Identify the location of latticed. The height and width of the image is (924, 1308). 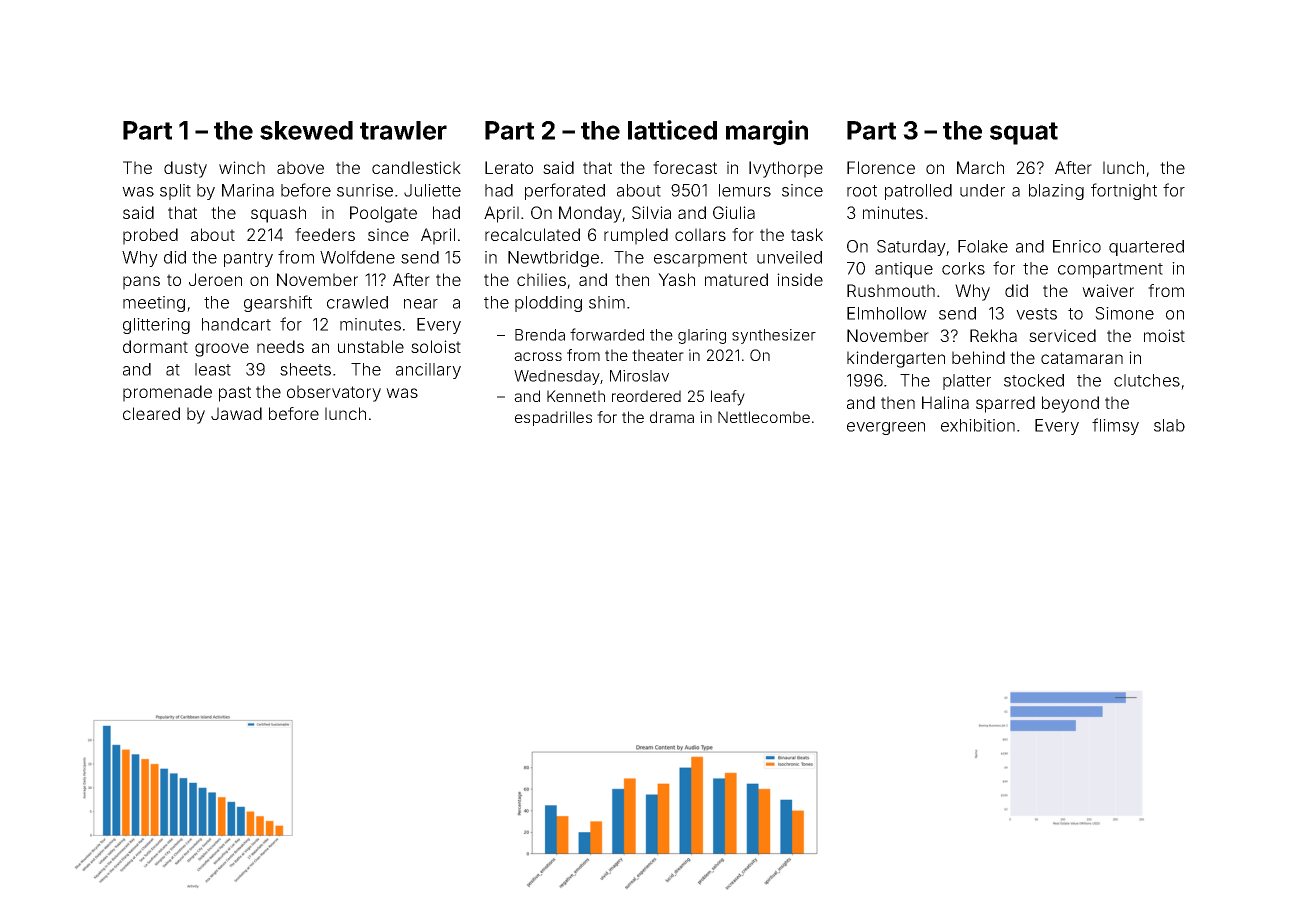
(672, 130).
